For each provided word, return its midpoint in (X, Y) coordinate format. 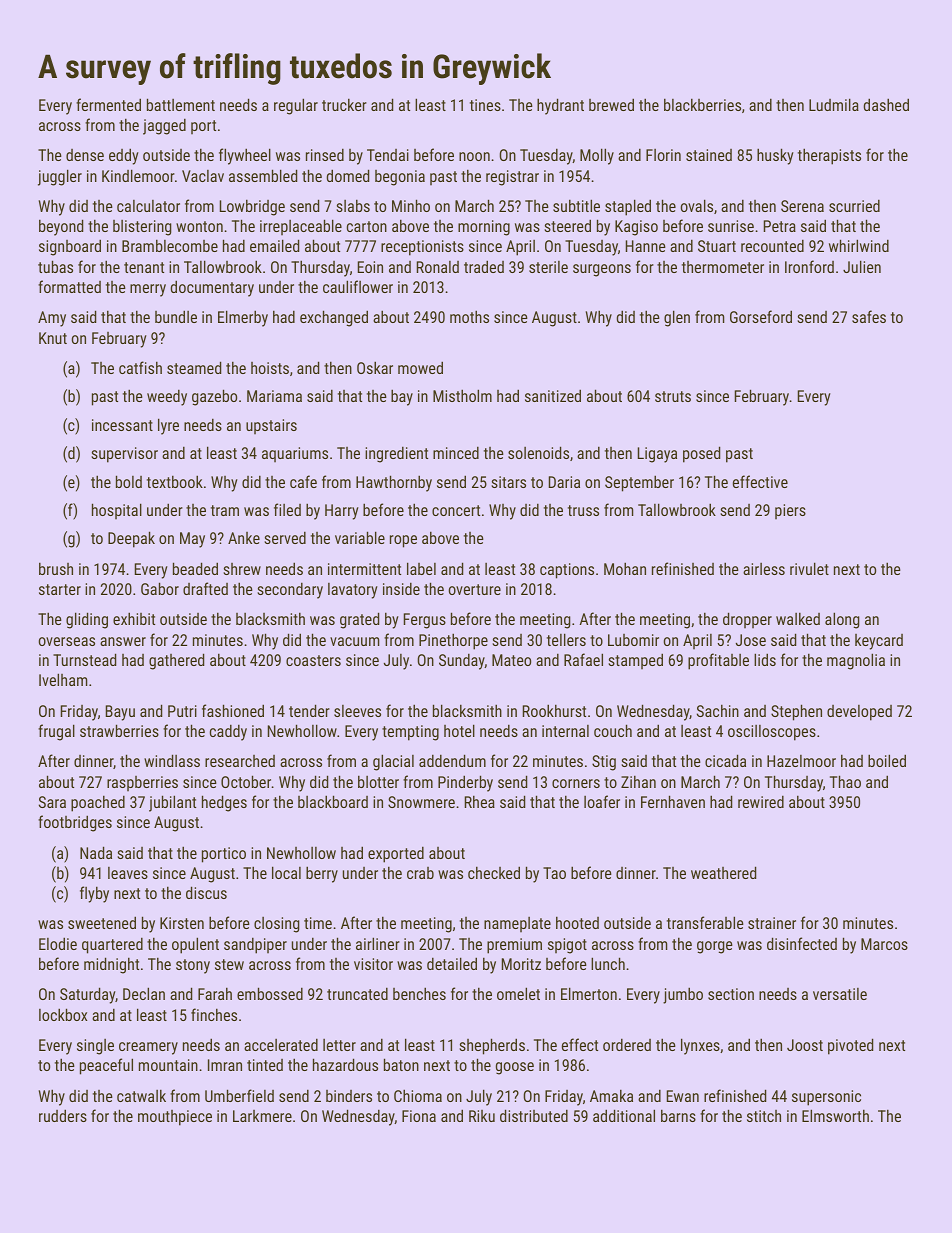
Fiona (419, 1116)
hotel (459, 730)
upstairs (271, 426)
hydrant (560, 106)
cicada (725, 760)
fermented (108, 104)
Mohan (625, 568)
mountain (168, 1065)
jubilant (172, 803)
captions (567, 571)
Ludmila (834, 104)
